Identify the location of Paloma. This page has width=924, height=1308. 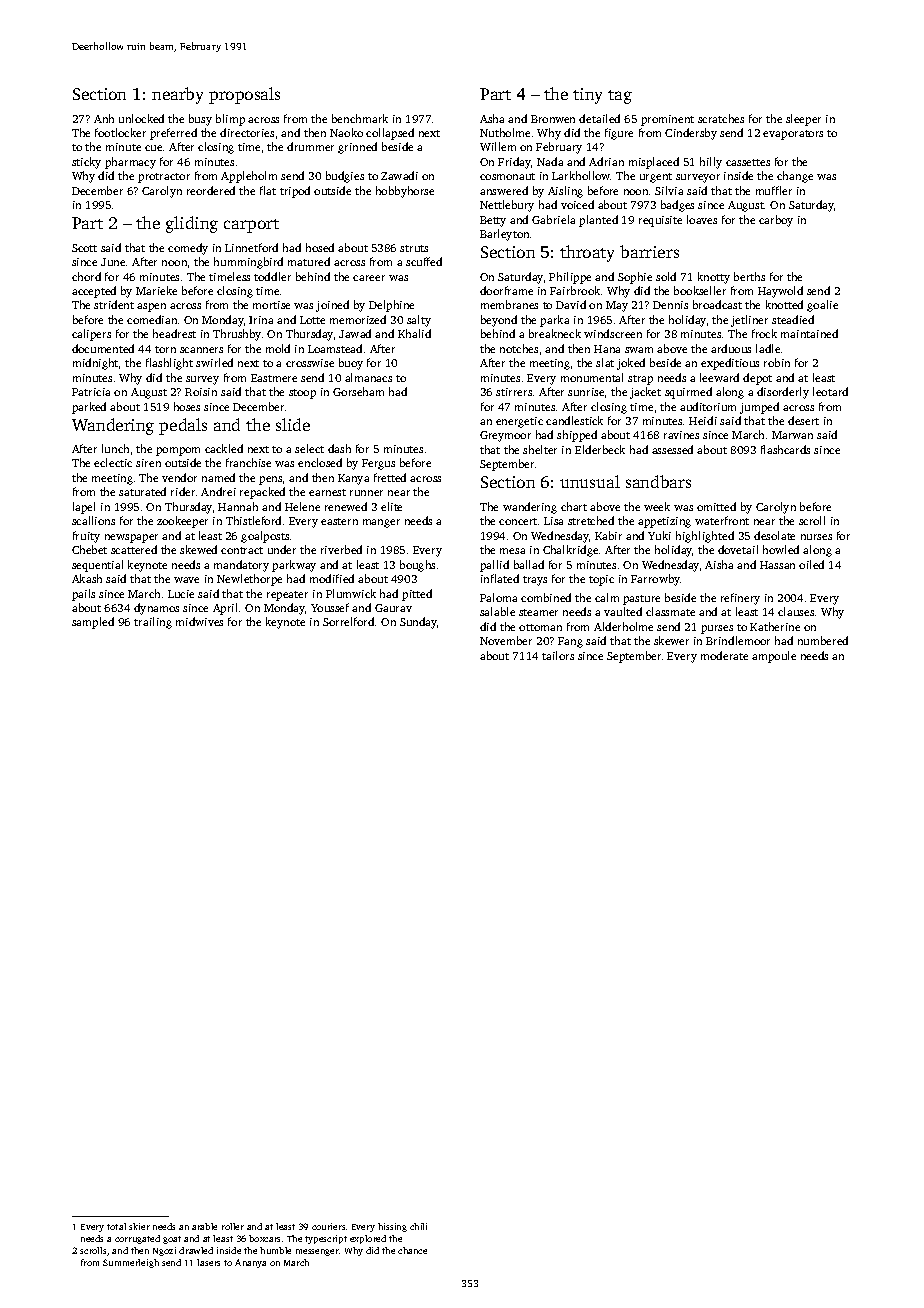
(498, 597).
